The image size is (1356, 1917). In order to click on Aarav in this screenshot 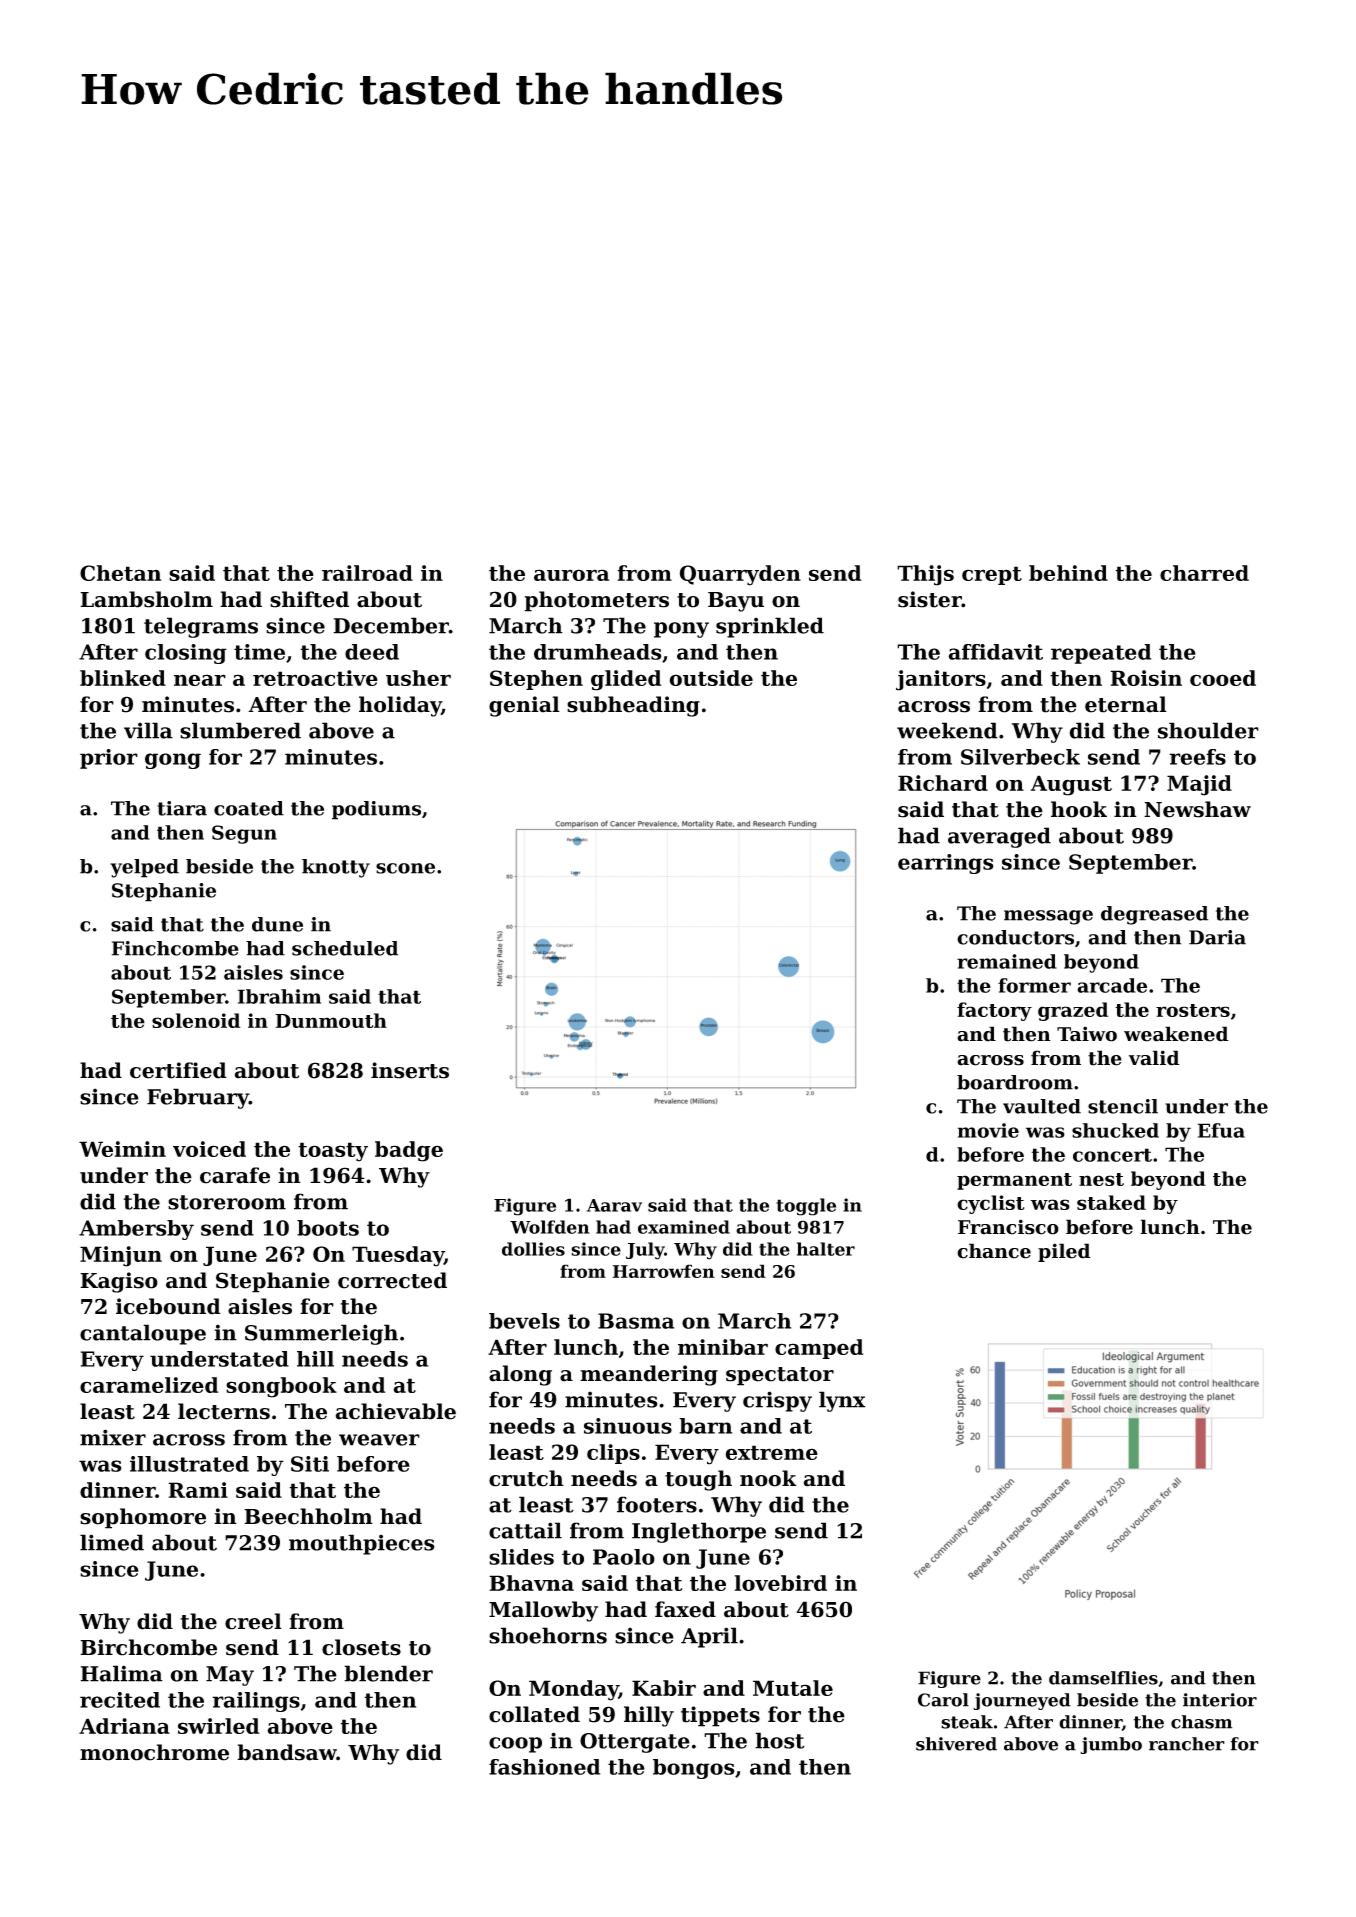, I will do `click(614, 1205)`.
